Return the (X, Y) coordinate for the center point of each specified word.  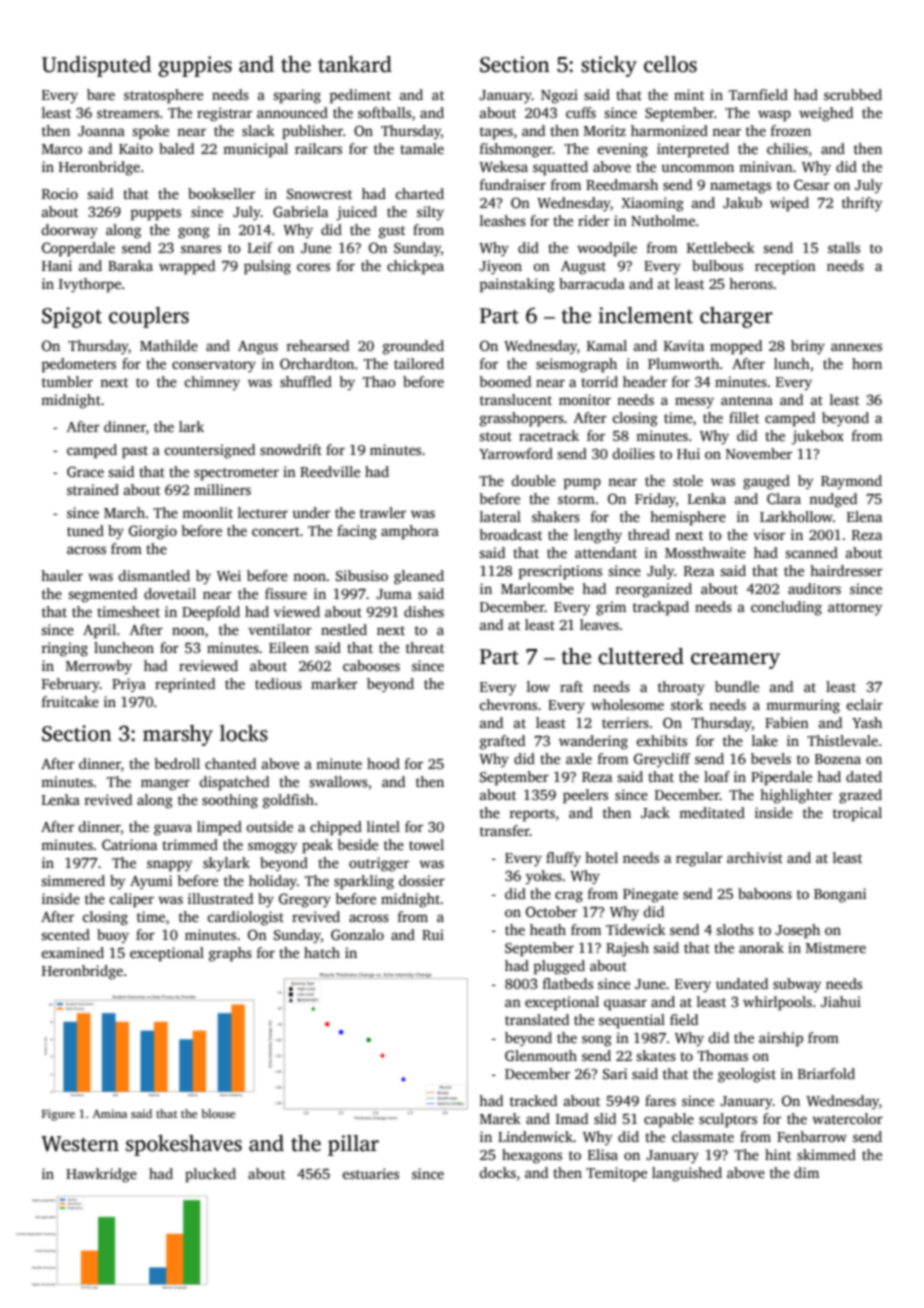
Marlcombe (537, 588)
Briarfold (826, 1073)
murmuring (803, 706)
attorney (855, 609)
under (311, 512)
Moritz (605, 130)
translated (537, 1019)
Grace (85, 471)
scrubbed (853, 94)
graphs (230, 954)
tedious (278, 683)
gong (194, 233)
